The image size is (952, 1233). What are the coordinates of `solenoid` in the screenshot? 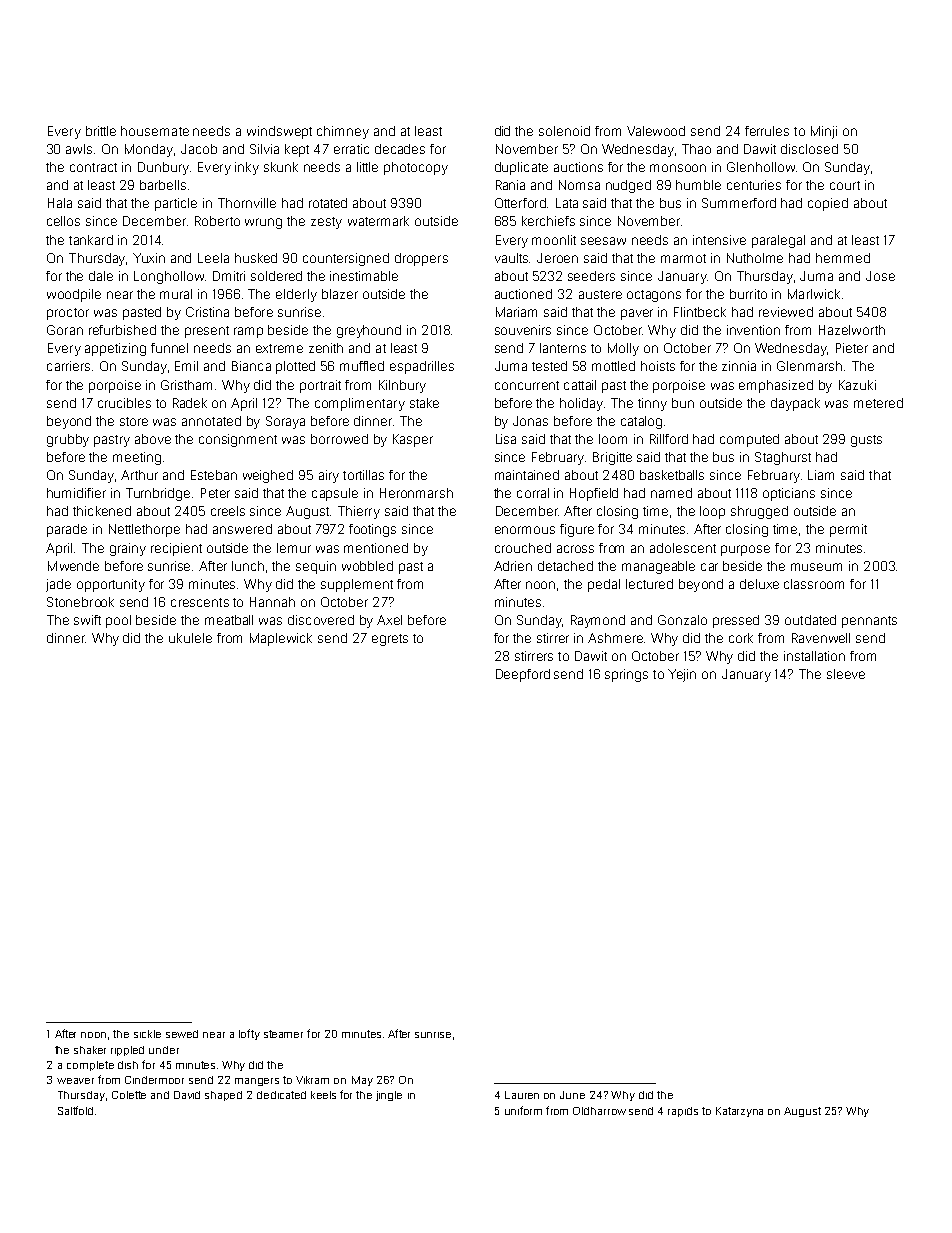 It's located at (564, 131).
